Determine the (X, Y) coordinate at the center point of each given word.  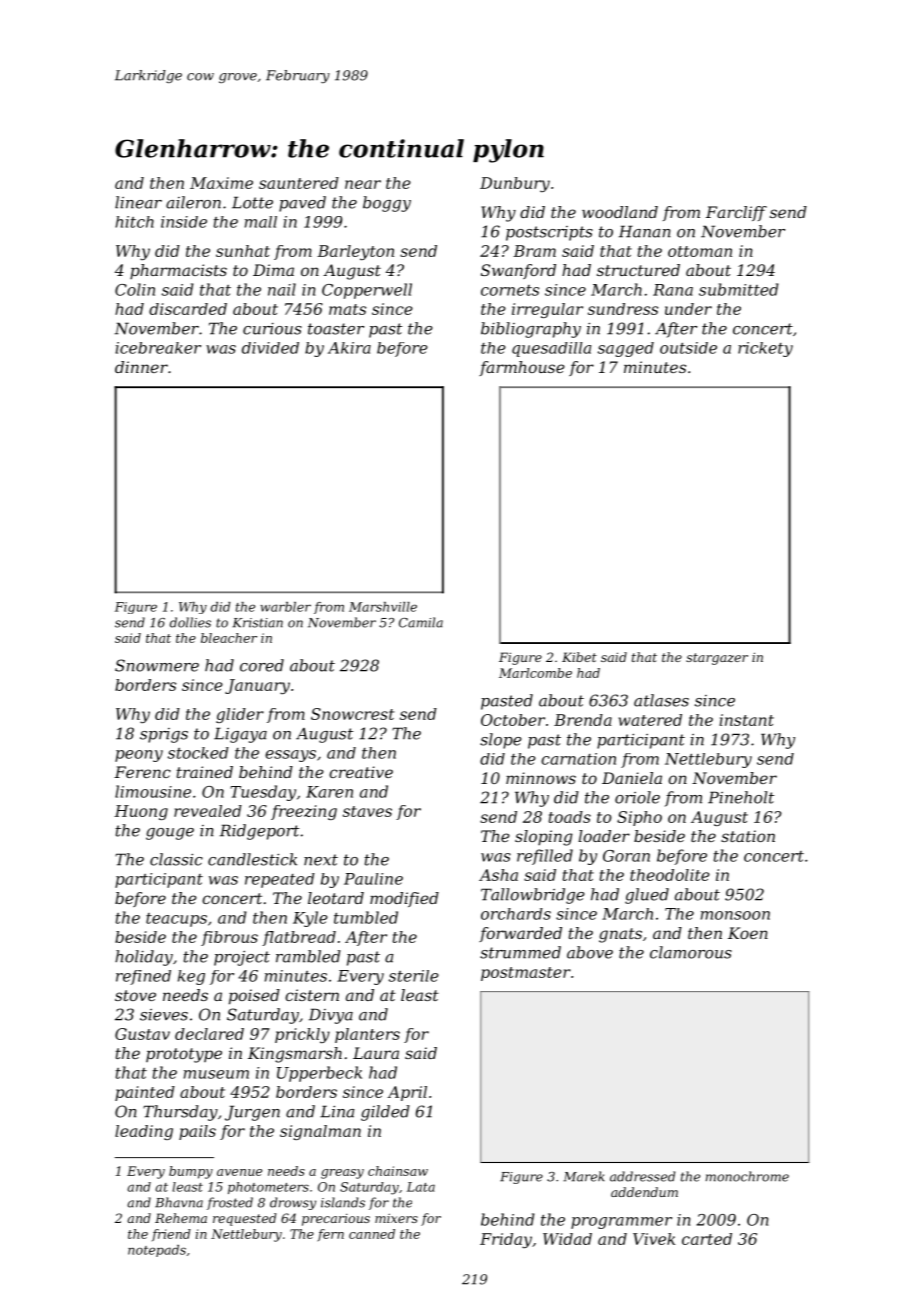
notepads (157, 1251)
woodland (620, 212)
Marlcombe (535, 673)
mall (261, 222)
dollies (190, 622)
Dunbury (515, 184)
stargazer (717, 659)
